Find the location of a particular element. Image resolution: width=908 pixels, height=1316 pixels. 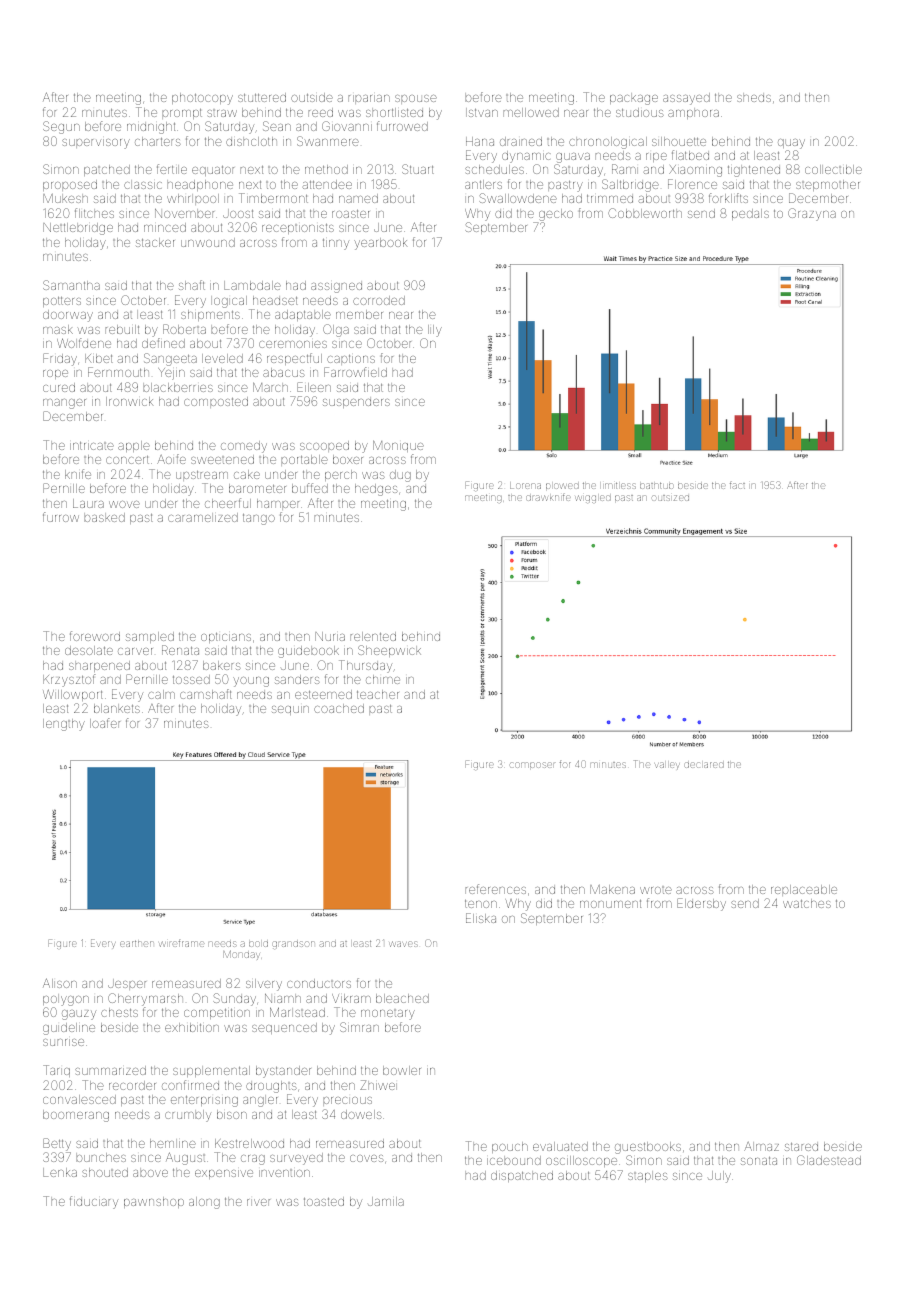

pawnshop is located at coordinates (154, 1202).
